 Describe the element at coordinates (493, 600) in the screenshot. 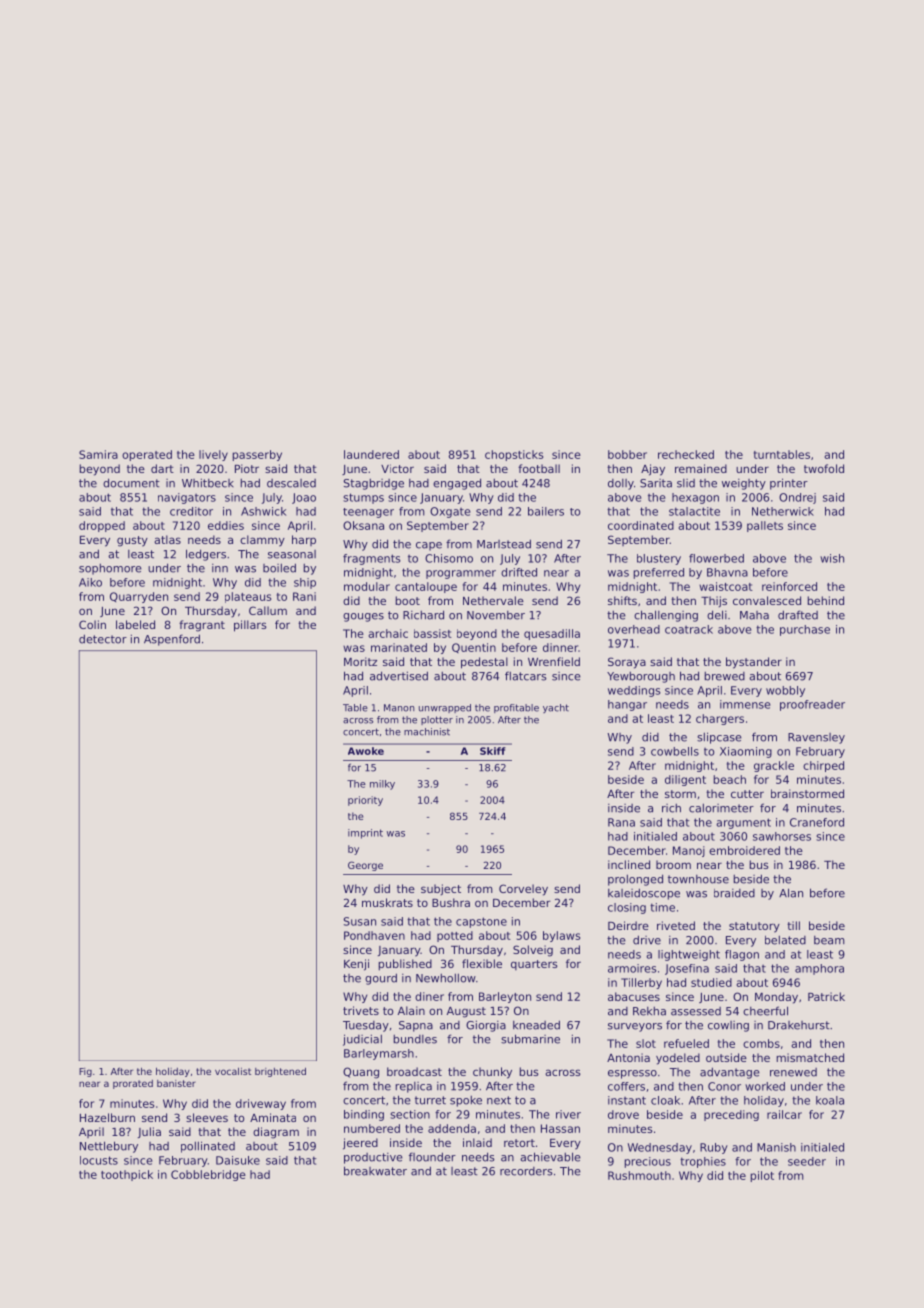

I see `Nethervale` at that location.
